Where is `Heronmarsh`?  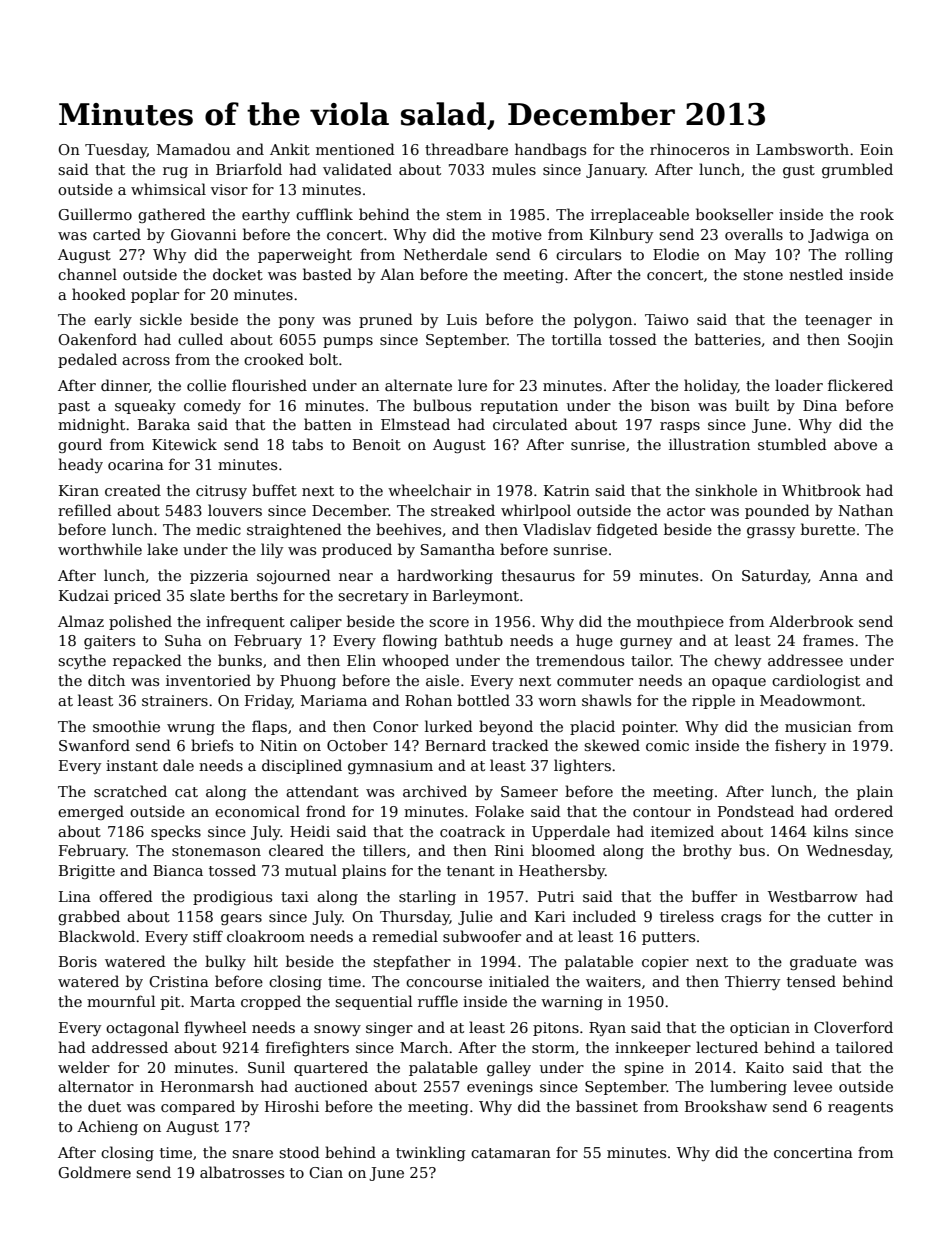 Heronmarsh is located at coordinates (207, 1086).
